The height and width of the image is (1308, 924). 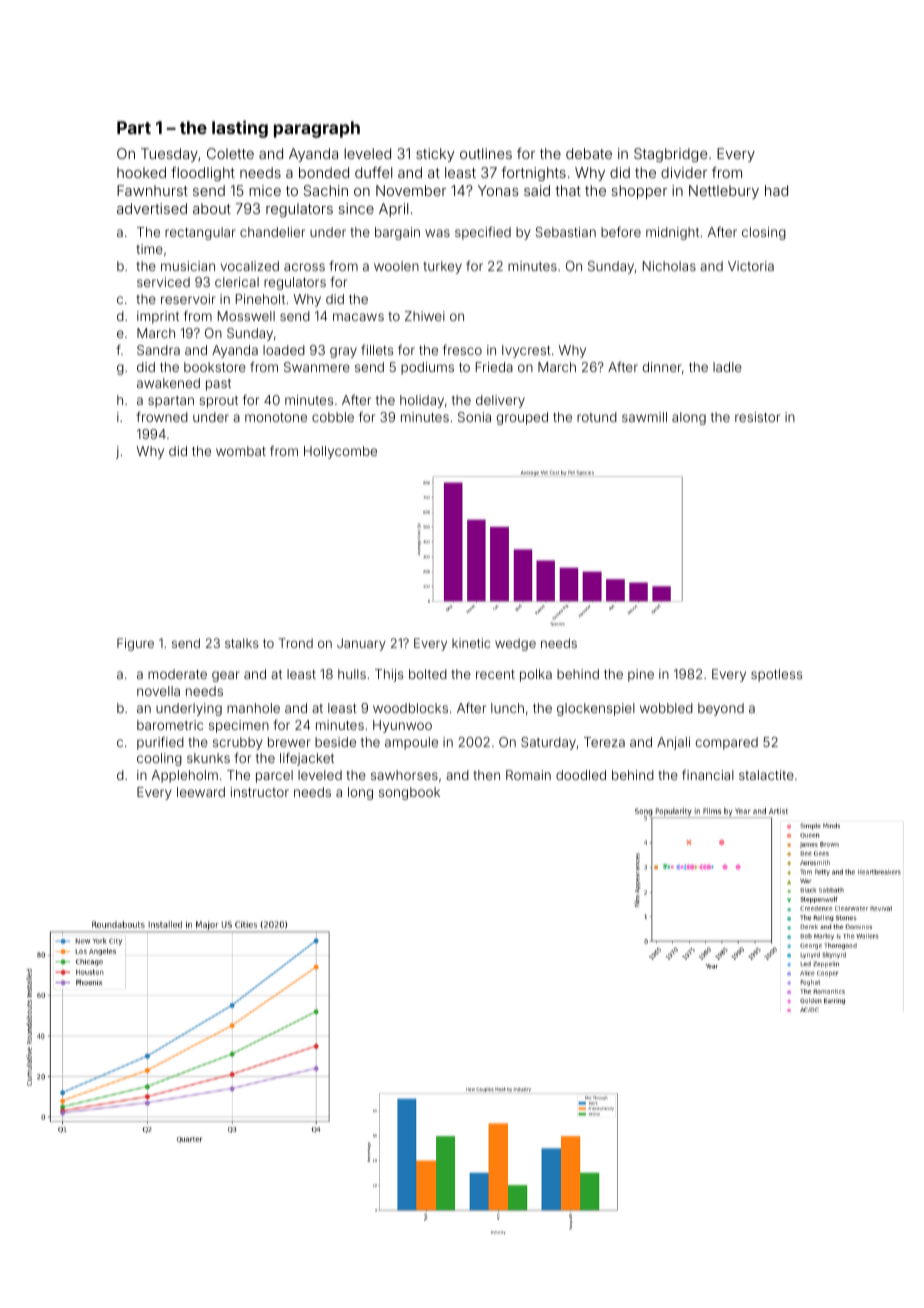 I want to click on before, so click(x=621, y=231).
